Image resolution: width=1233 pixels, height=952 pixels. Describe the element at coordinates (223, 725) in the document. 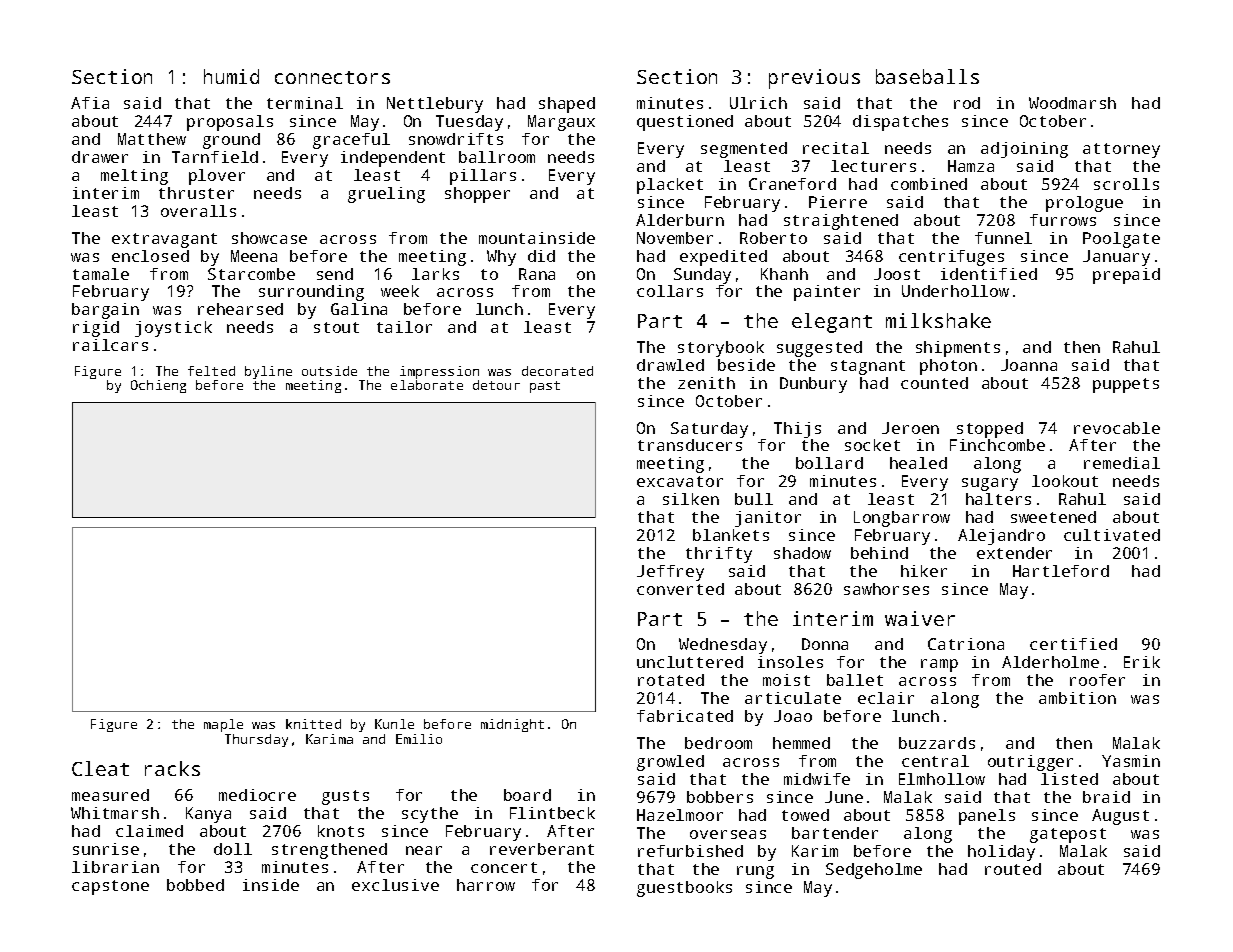

I see `maple` at that location.
